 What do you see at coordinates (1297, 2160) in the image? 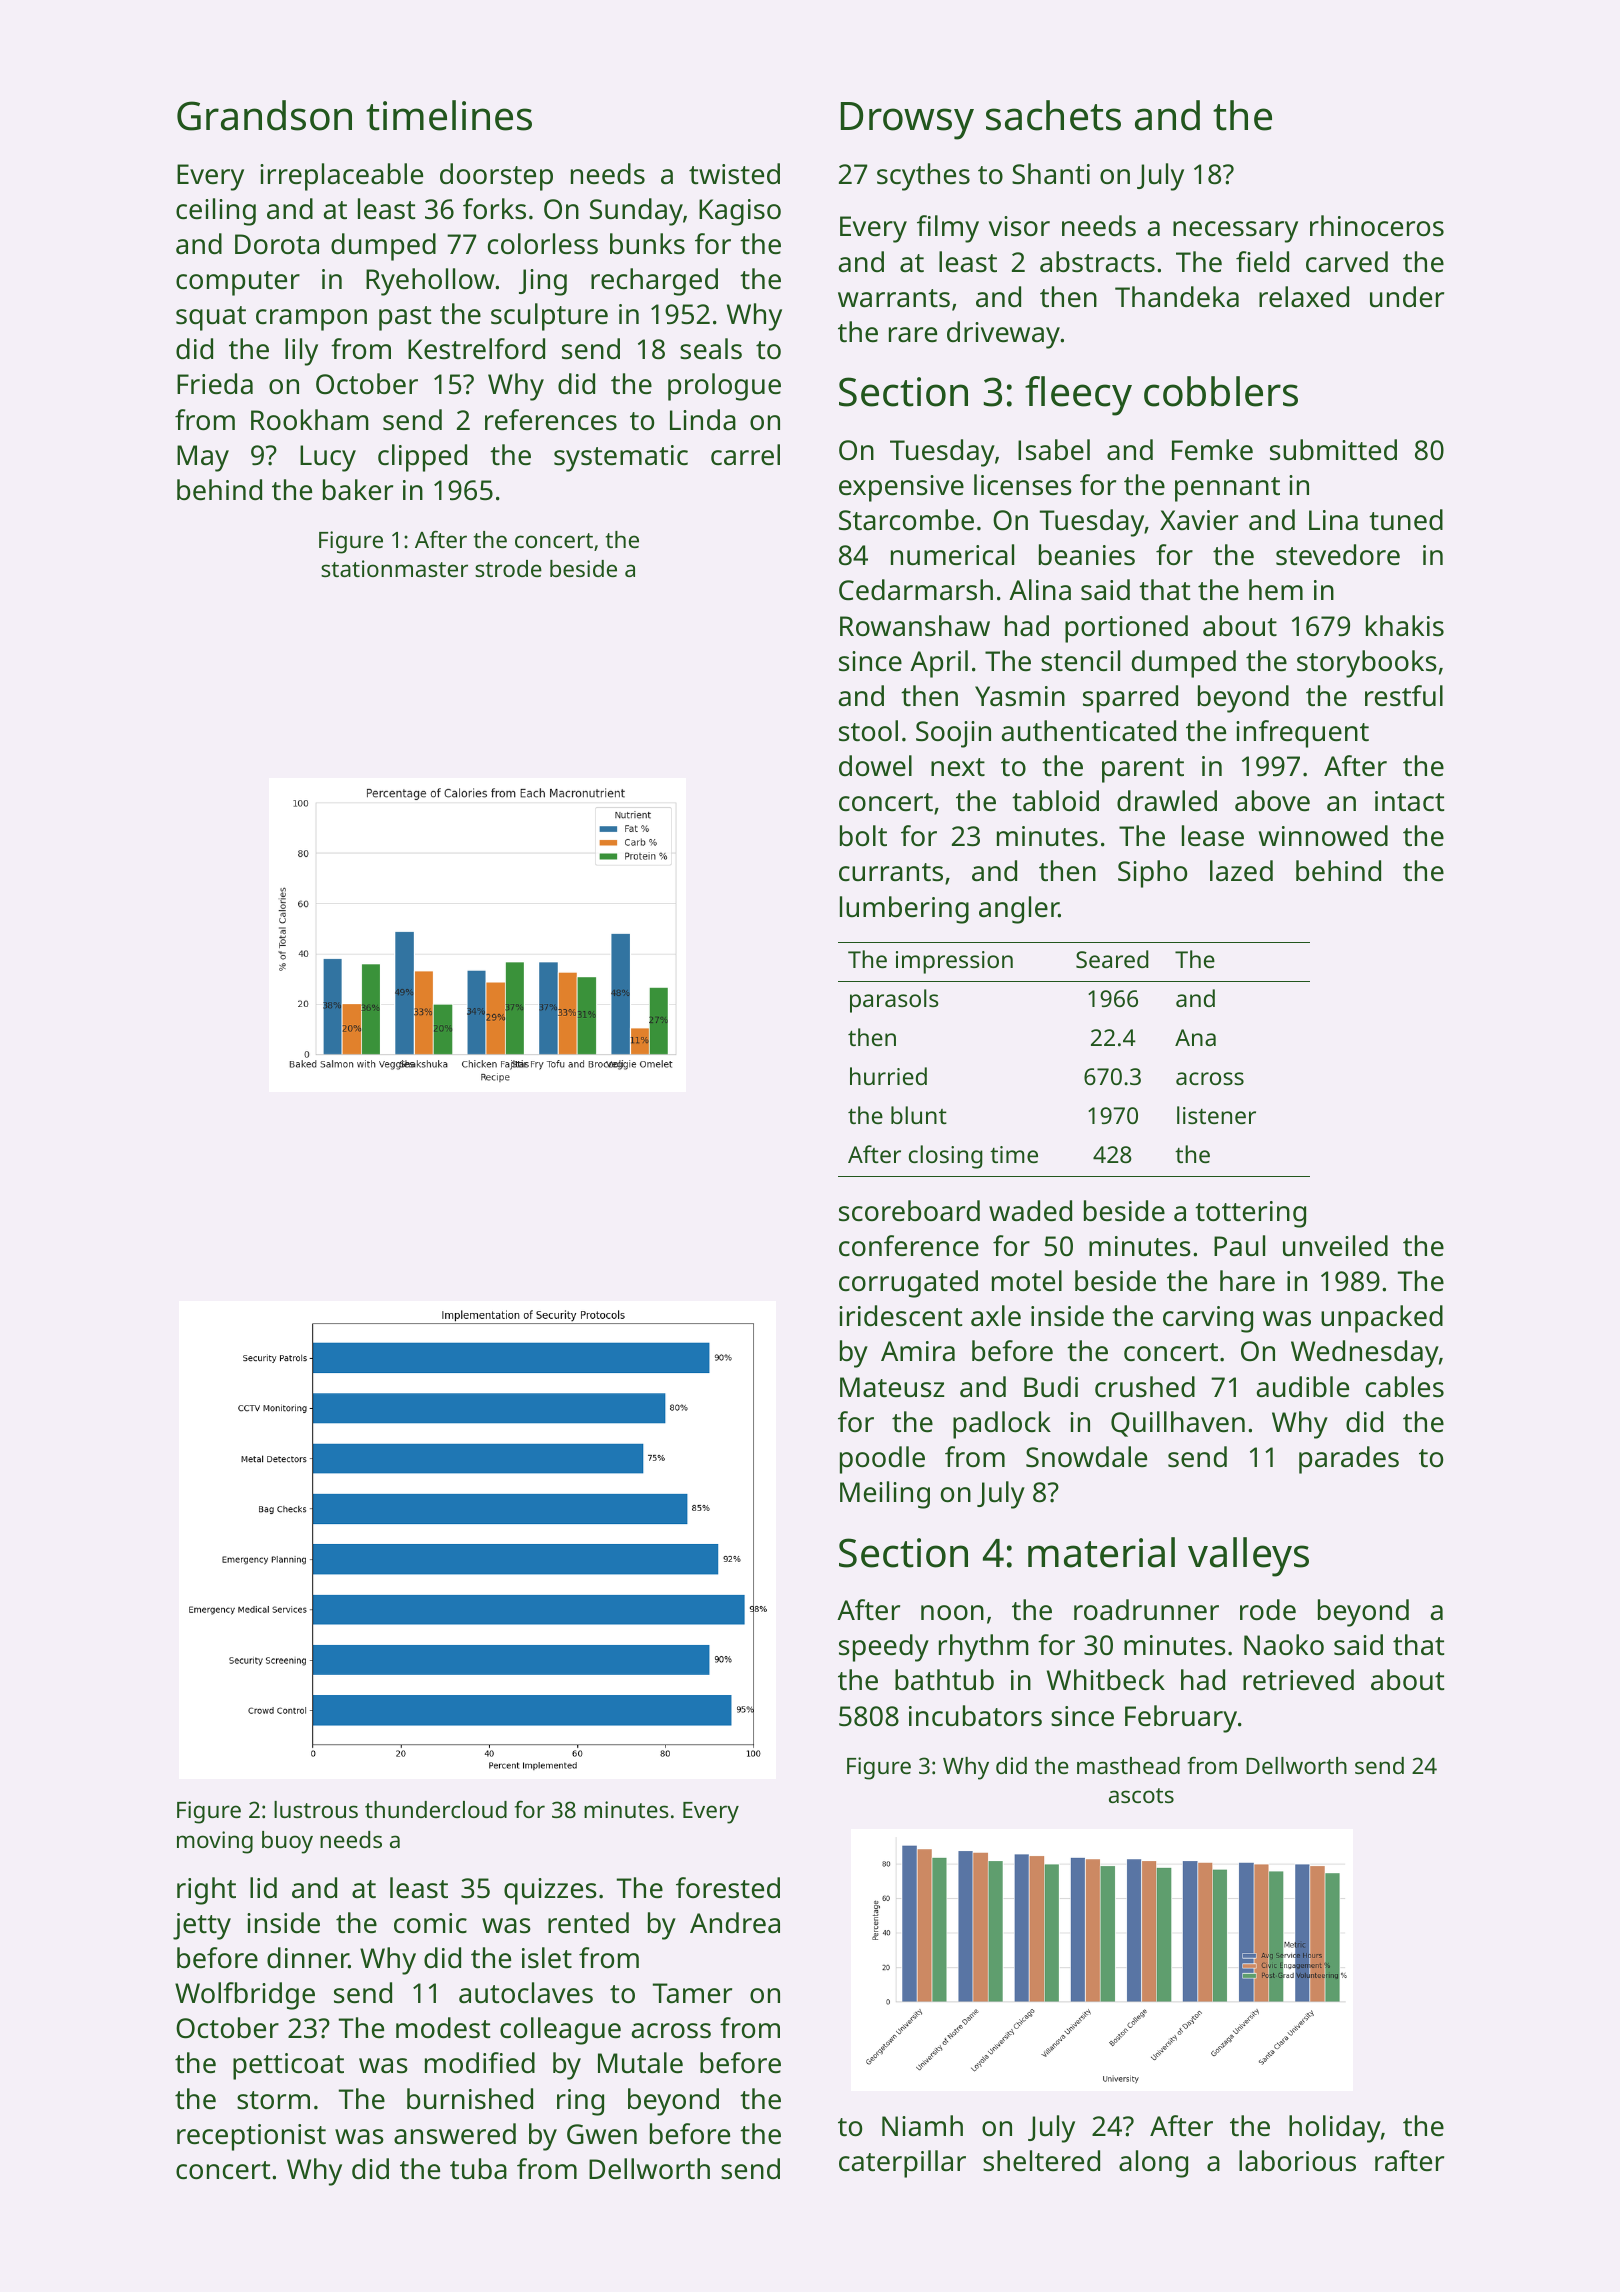
I see `laborious` at bounding box center [1297, 2160].
